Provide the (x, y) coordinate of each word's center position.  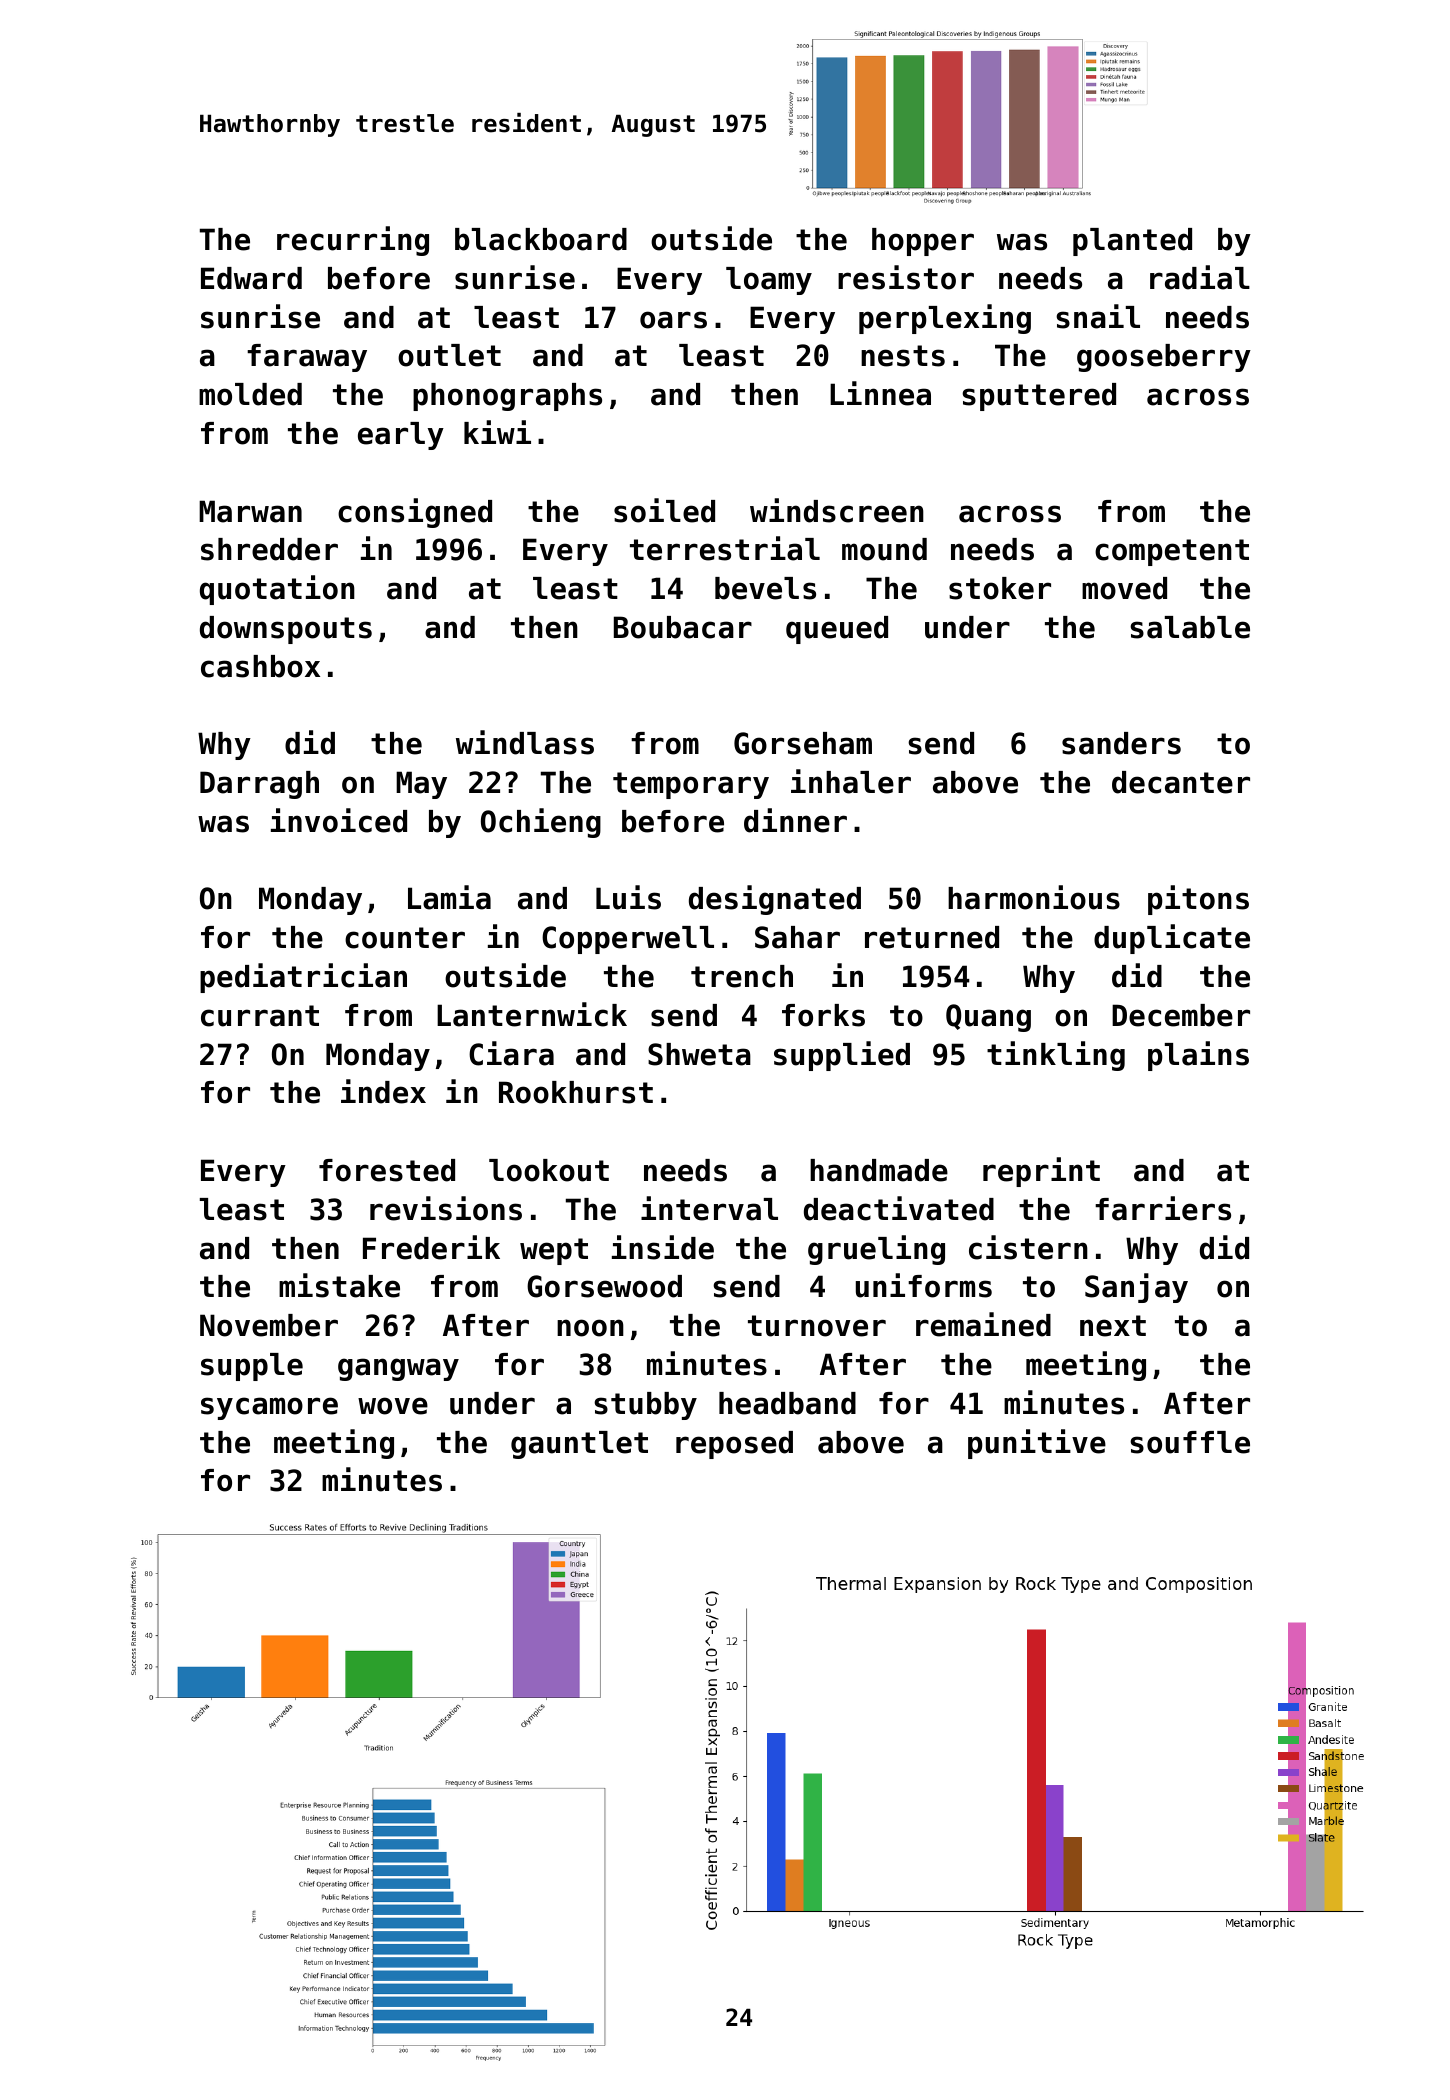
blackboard (541, 239)
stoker (1000, 588)
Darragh (259, 785)
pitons (1198, 900)
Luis (628, 897)
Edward (251, 278)
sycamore (269, 1408)
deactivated (899, 1208)
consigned (415, 513)
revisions (446, 1208)
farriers (1163, 1208)
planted (1132, 242)
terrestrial (725, 548)
